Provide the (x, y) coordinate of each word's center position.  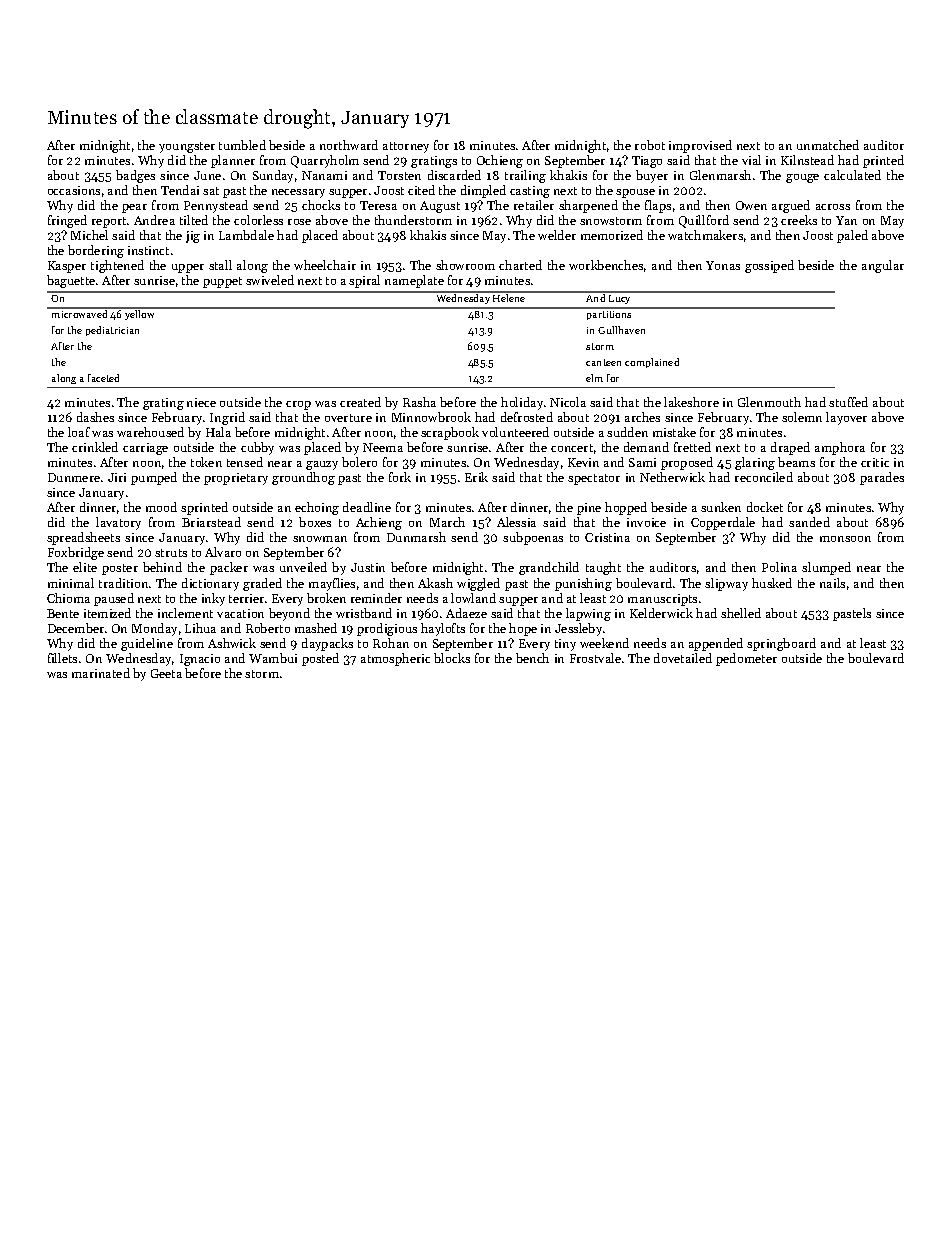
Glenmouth (769, 402)
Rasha (419, 402)
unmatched (828, 145)
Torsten (399, 175)
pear (134, 208)
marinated (101, 673)
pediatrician (112, 331)
